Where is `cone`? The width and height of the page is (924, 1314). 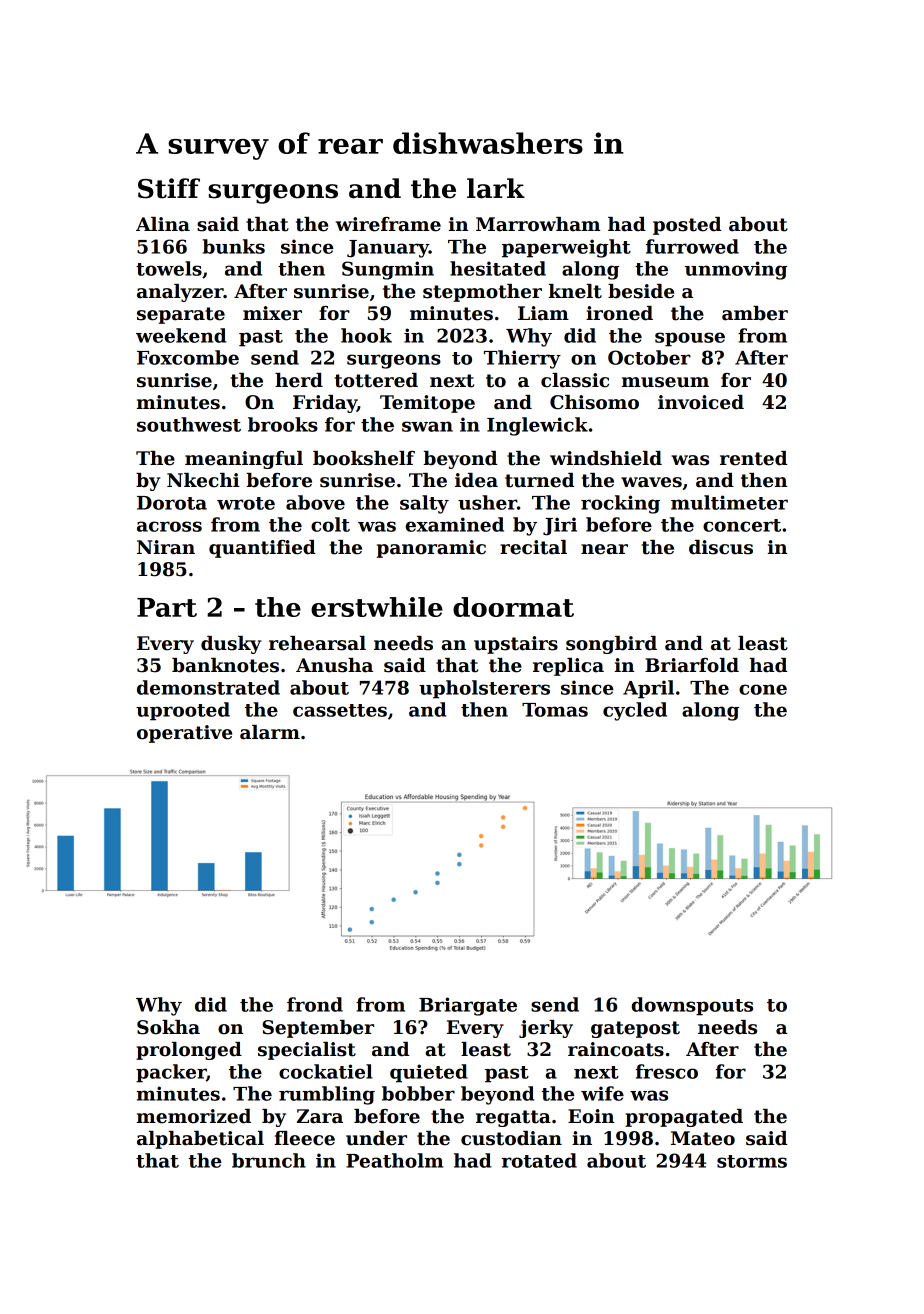
cone is located at coordinates (763, 689).
